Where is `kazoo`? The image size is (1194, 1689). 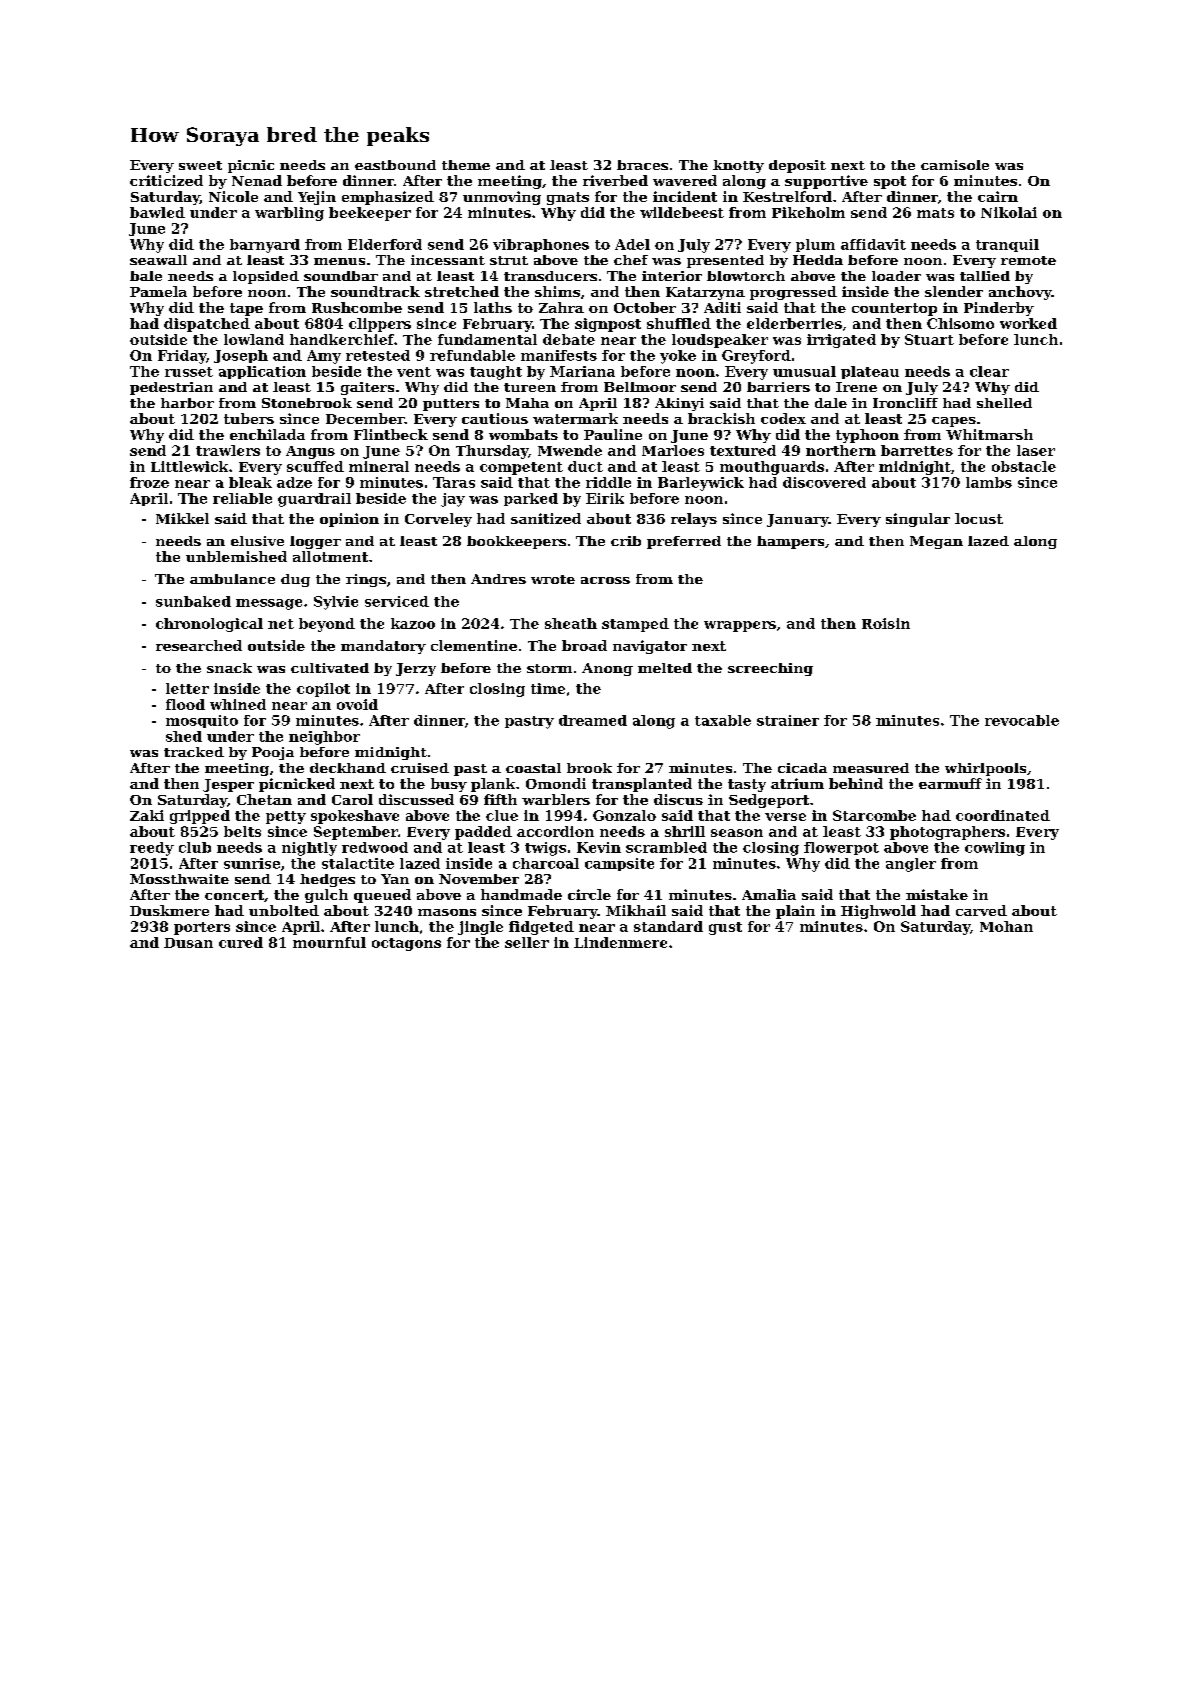
kazoo is located at coordinates (413, 623).
